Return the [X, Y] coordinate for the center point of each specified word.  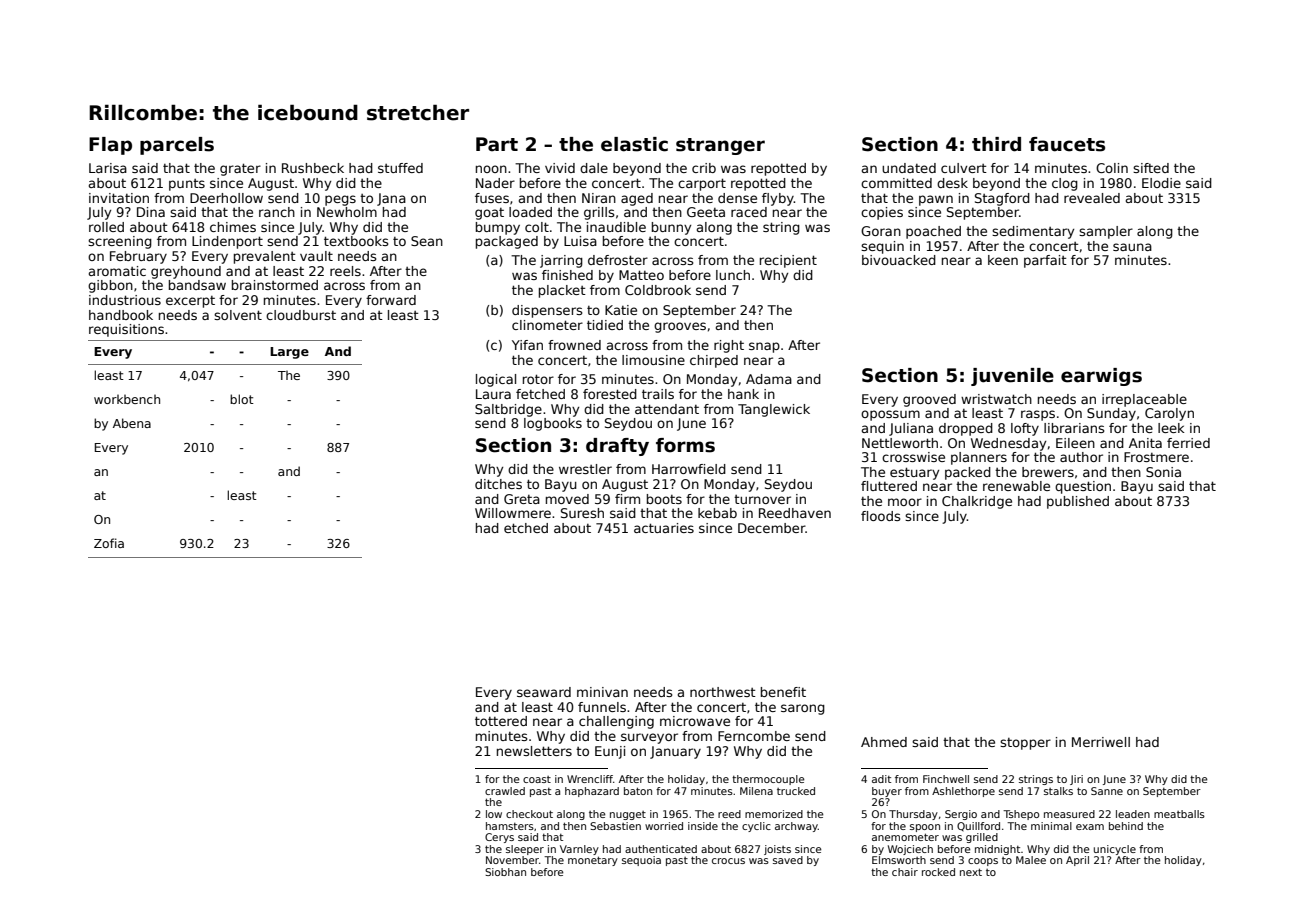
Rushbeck [313, 168]
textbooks [356, 241]
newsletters [534, 751]
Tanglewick [774, 410]
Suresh [582, 513]
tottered [501, 721]
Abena [132, 423]
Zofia [109, 543]
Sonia [1163, 472]
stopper [1025, 744]
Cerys [499, 838]
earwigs [1101, 377]
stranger [720, 146]
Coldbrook [658, 290]
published [1078, 502]
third [996, 144]
